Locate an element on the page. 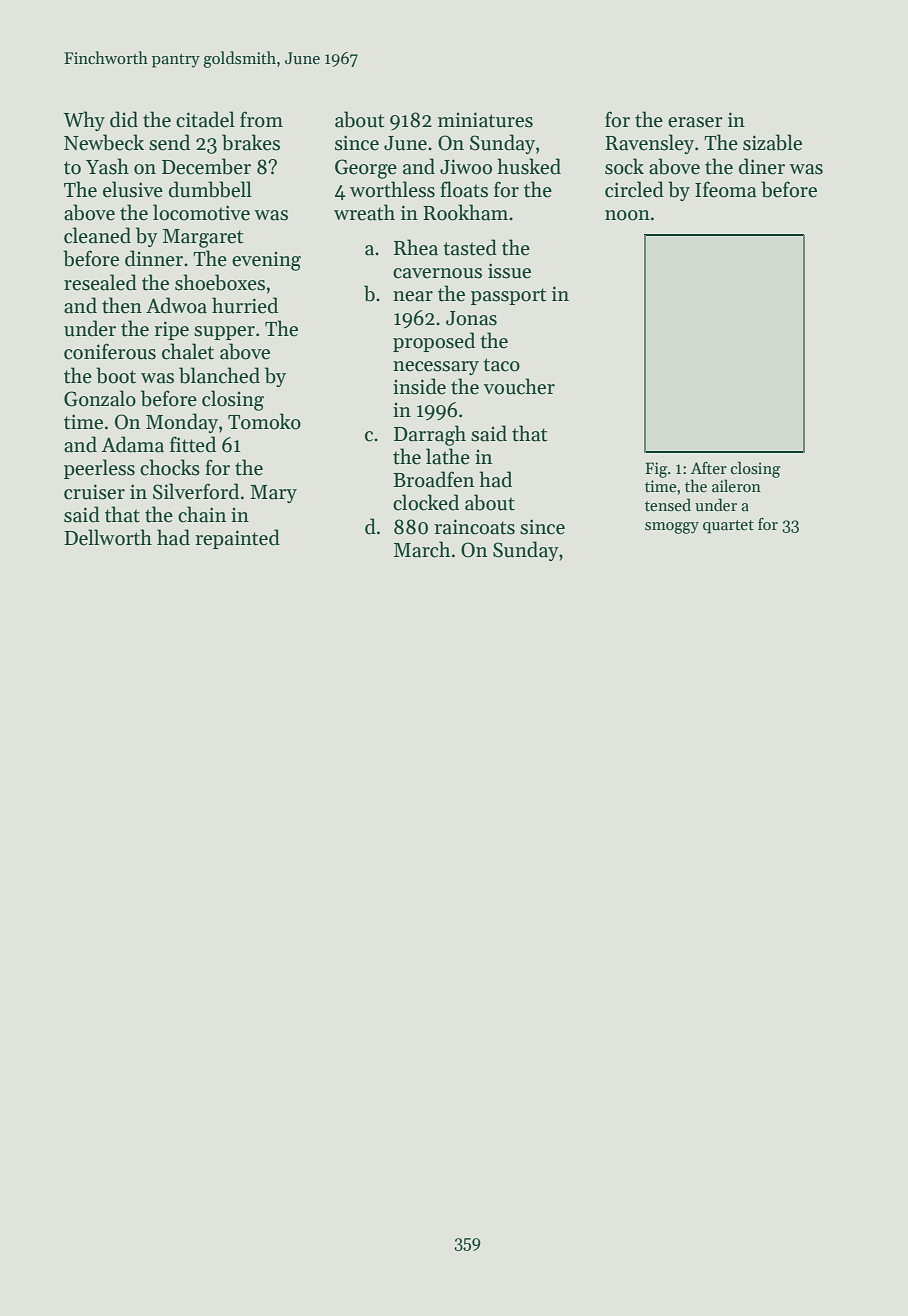 The height and width of the image is (1316, 908). Gonzalo is located at coordinates (100, 398).
